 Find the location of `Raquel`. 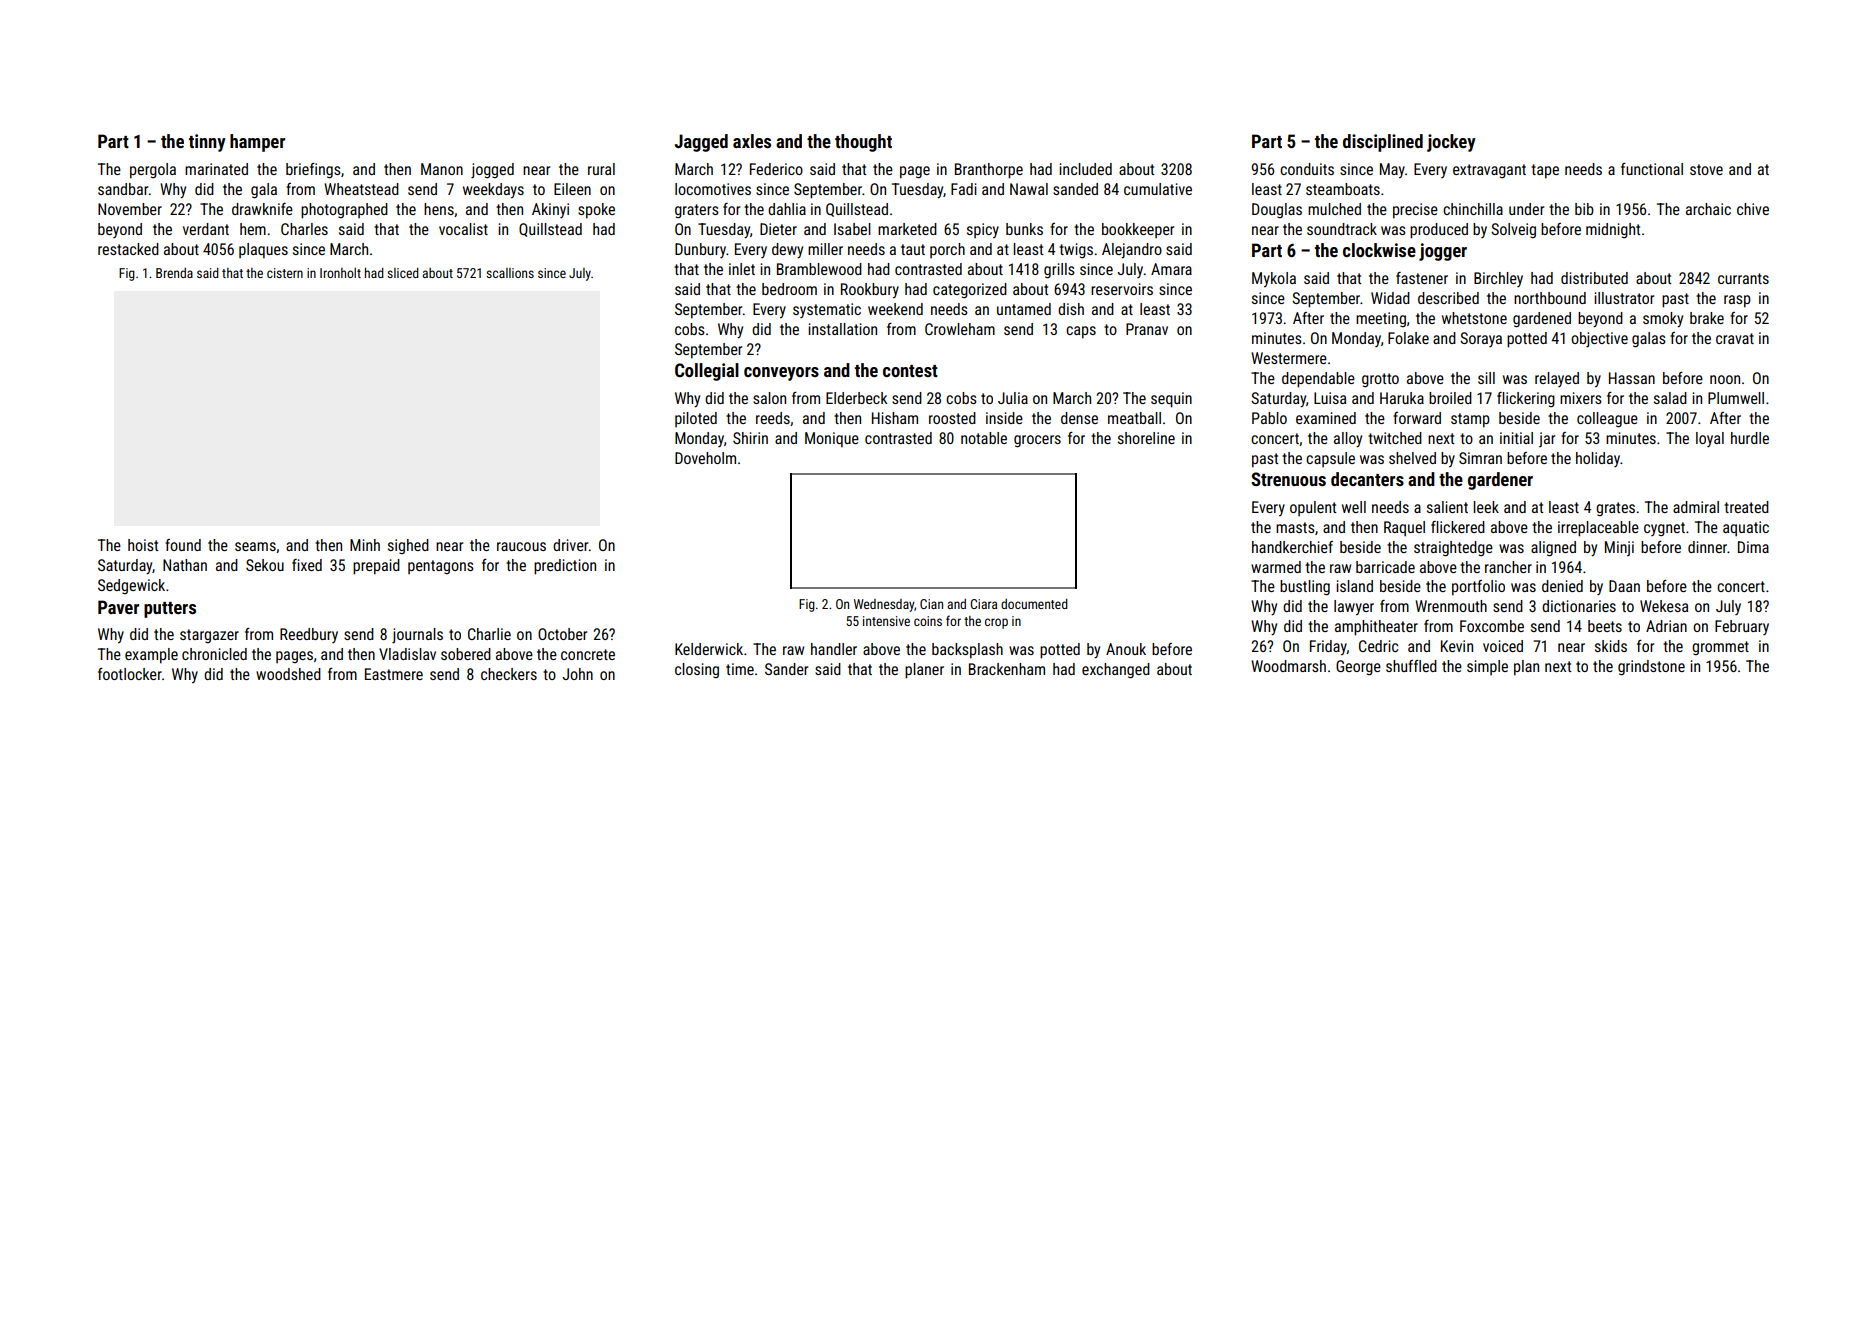

Raquel is located at coordinates (1404, 528).
